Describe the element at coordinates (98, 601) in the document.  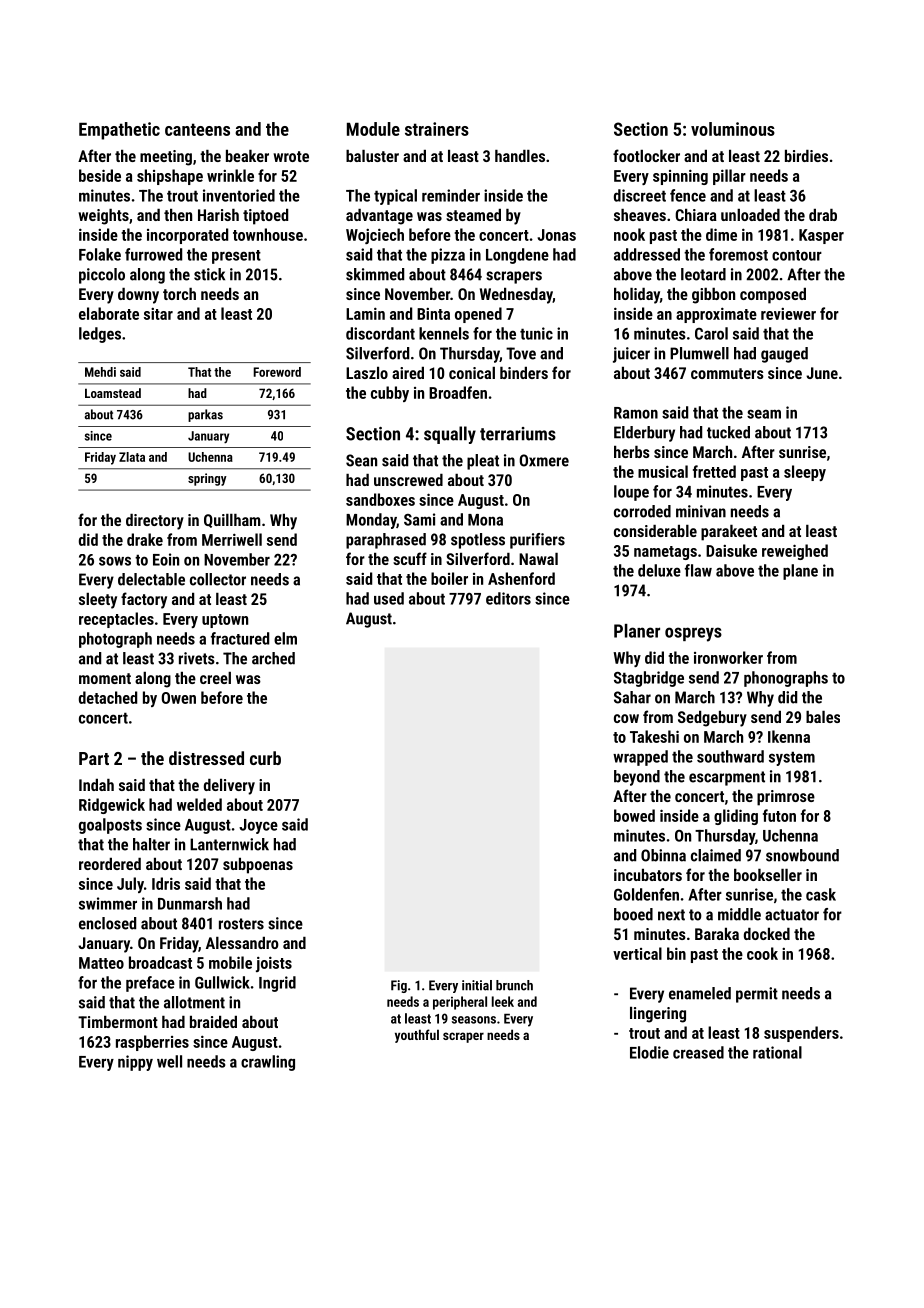
I see `sleety` at that location.
